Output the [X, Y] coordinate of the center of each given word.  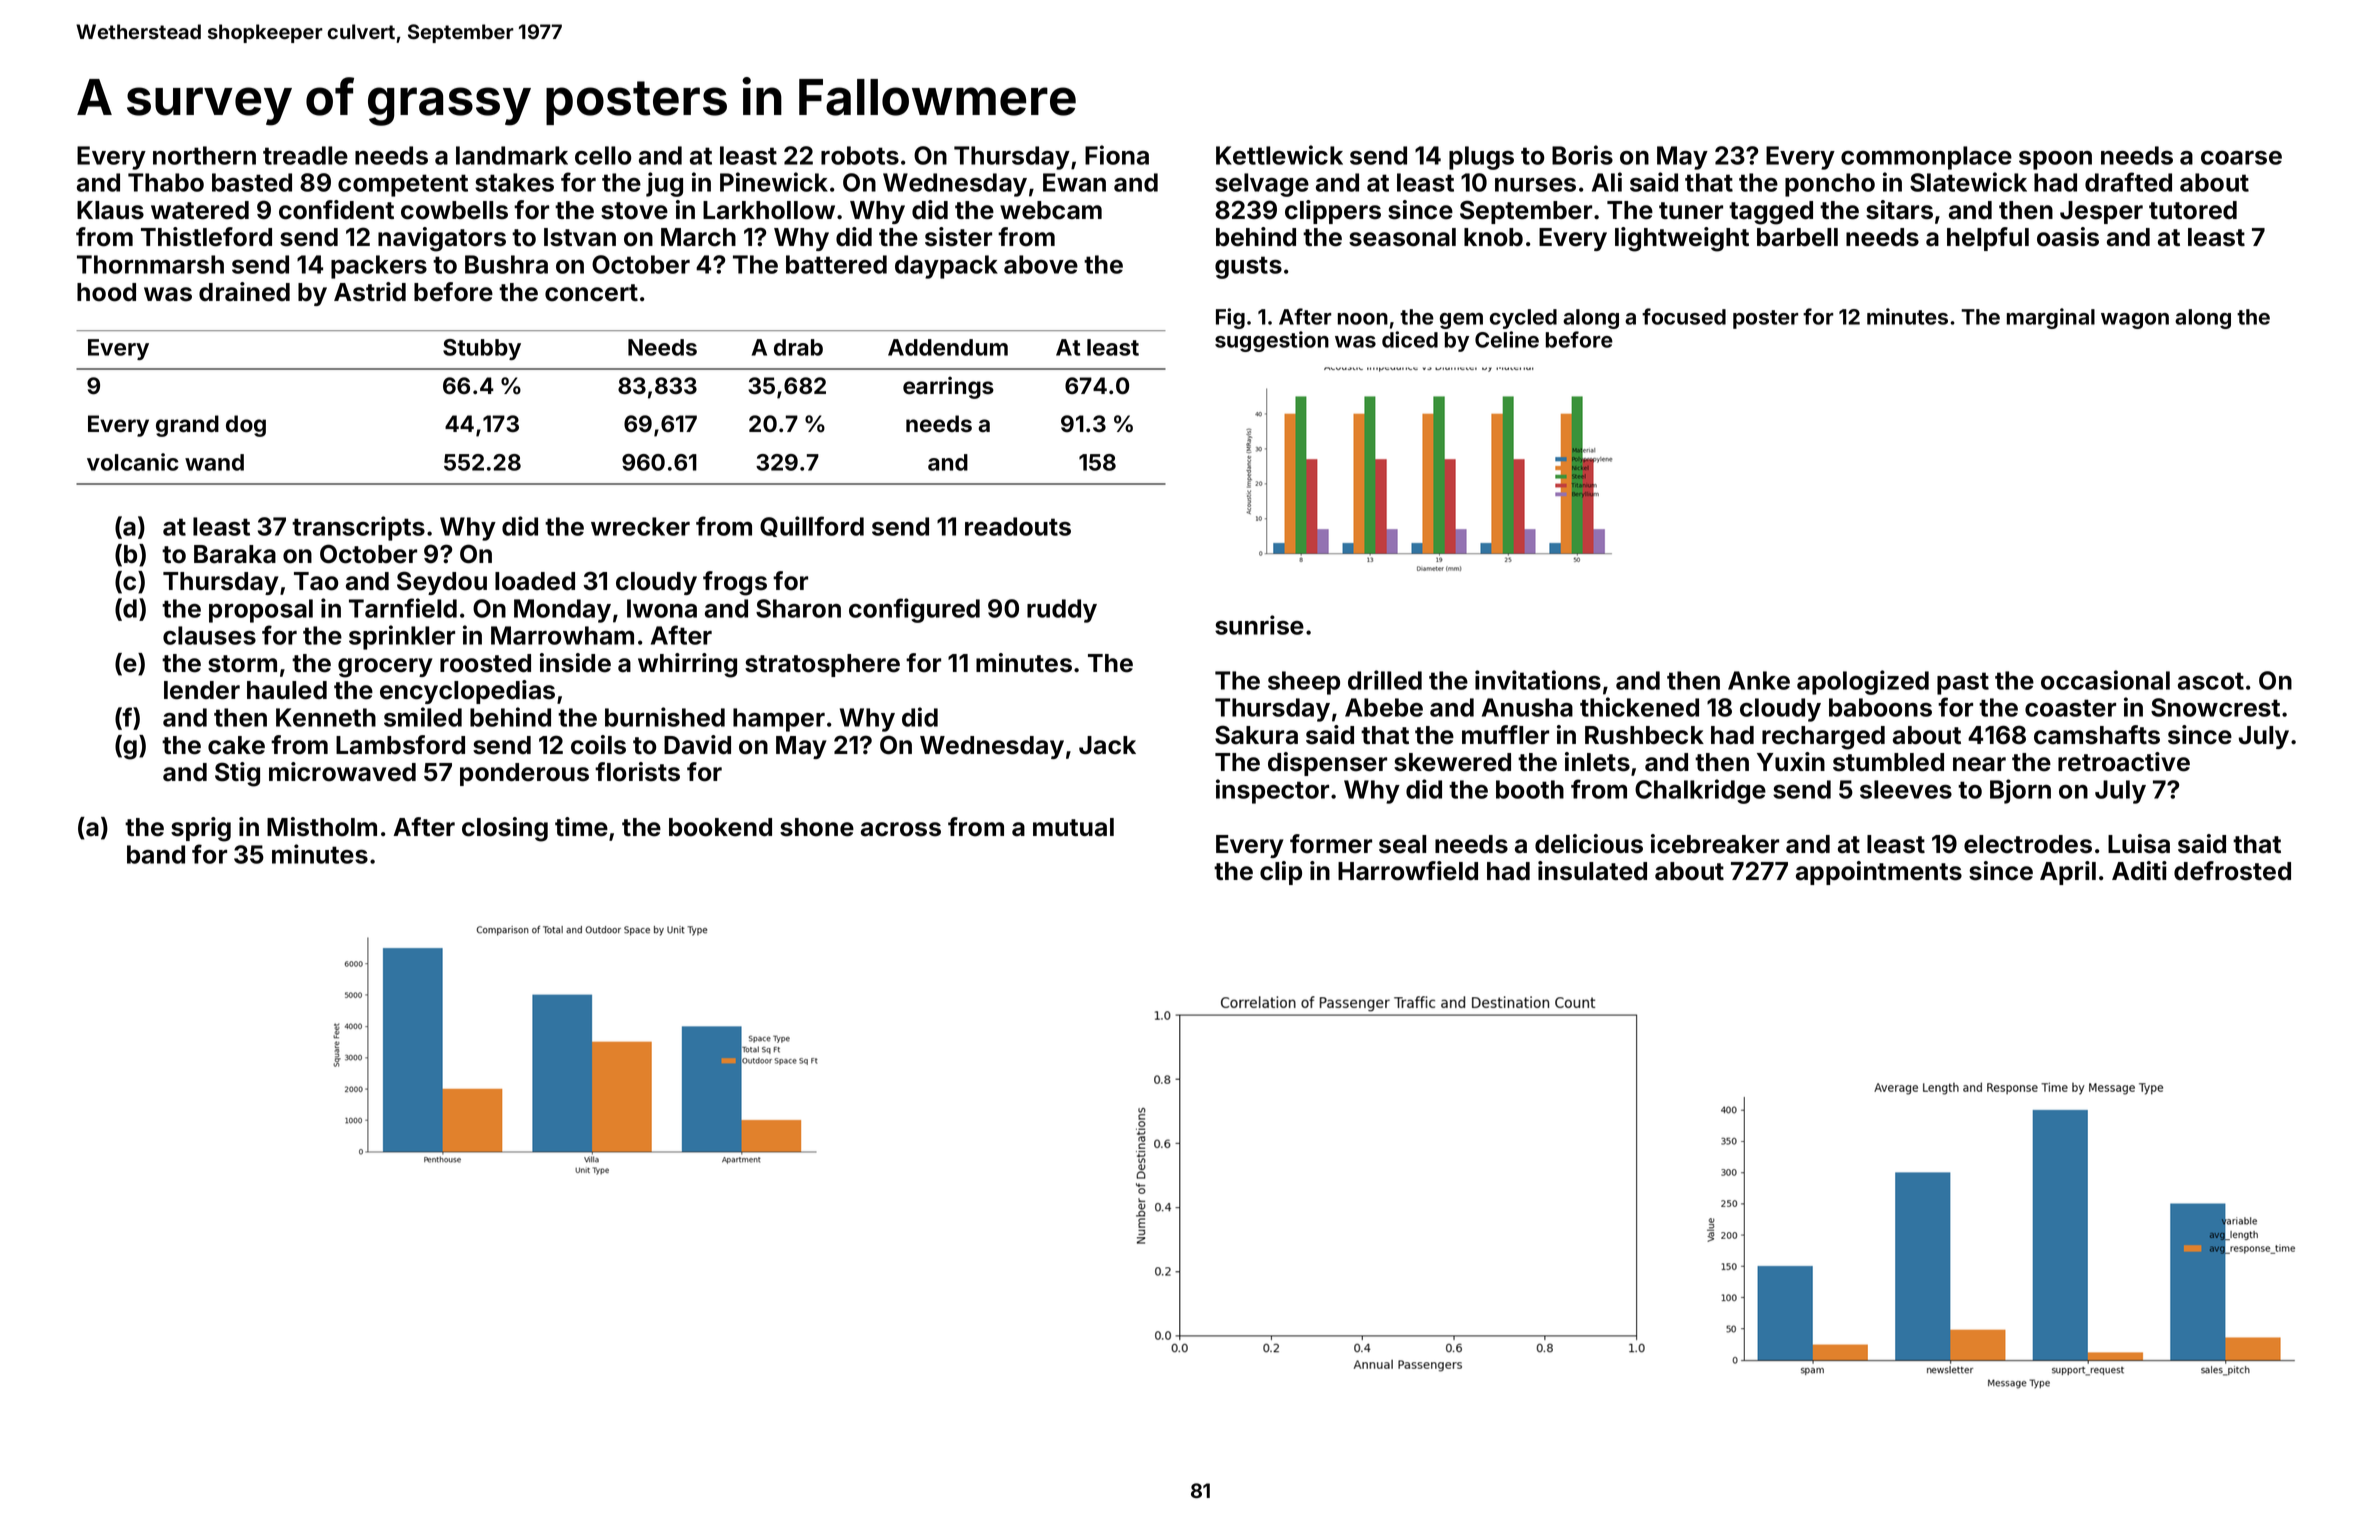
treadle [305, 155]
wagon [2135, 321]
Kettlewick [1279, 155]
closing [505, 829]
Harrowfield [1408, 871]
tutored [2193, 210]
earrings [948, 387]
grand [187, 426]
